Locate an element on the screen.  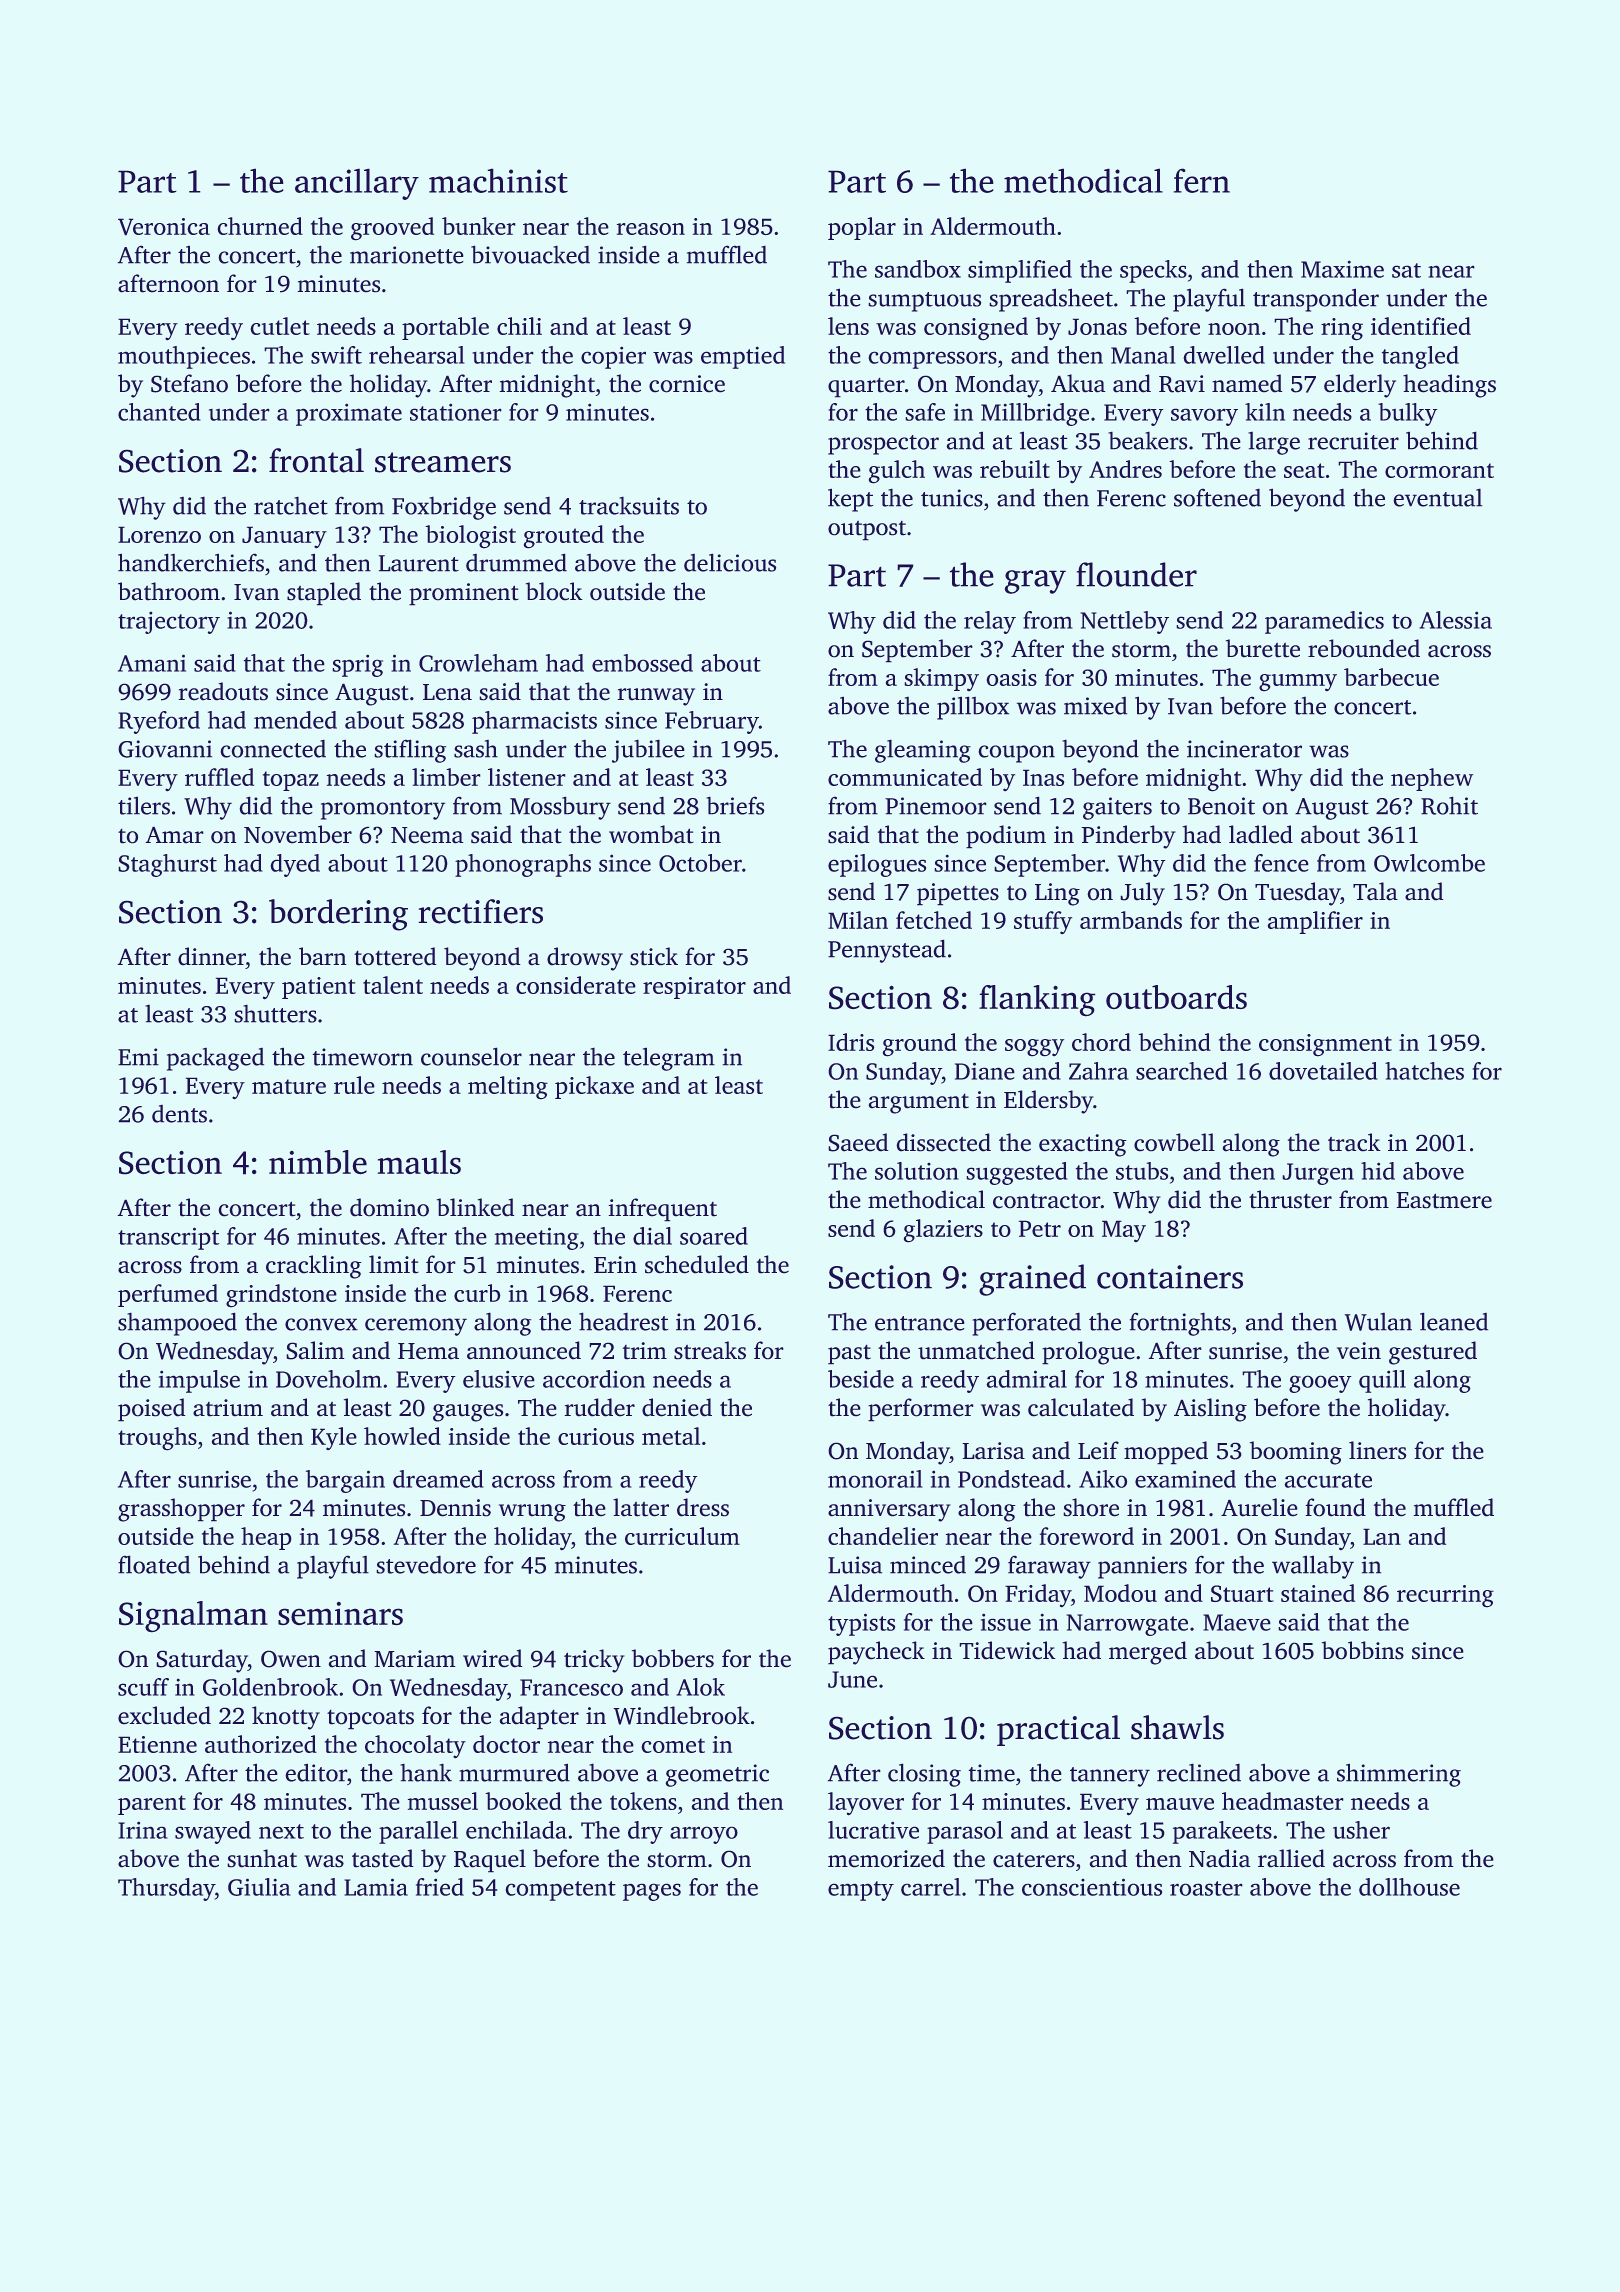
prospector is located at coordinates (883, 445).
